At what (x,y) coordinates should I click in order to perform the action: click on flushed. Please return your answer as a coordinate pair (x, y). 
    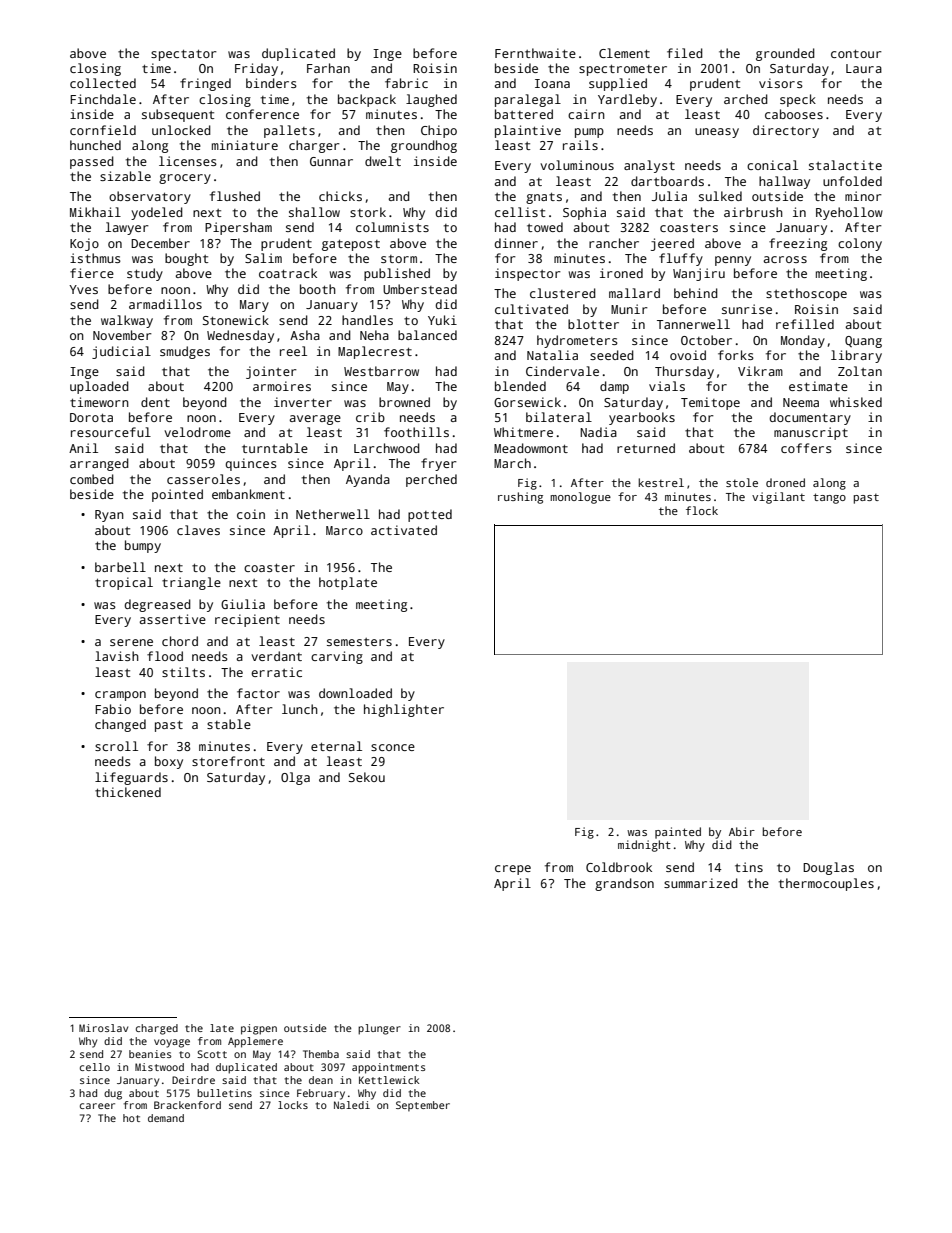
    Looking at the image, I should click on (235, 196).
